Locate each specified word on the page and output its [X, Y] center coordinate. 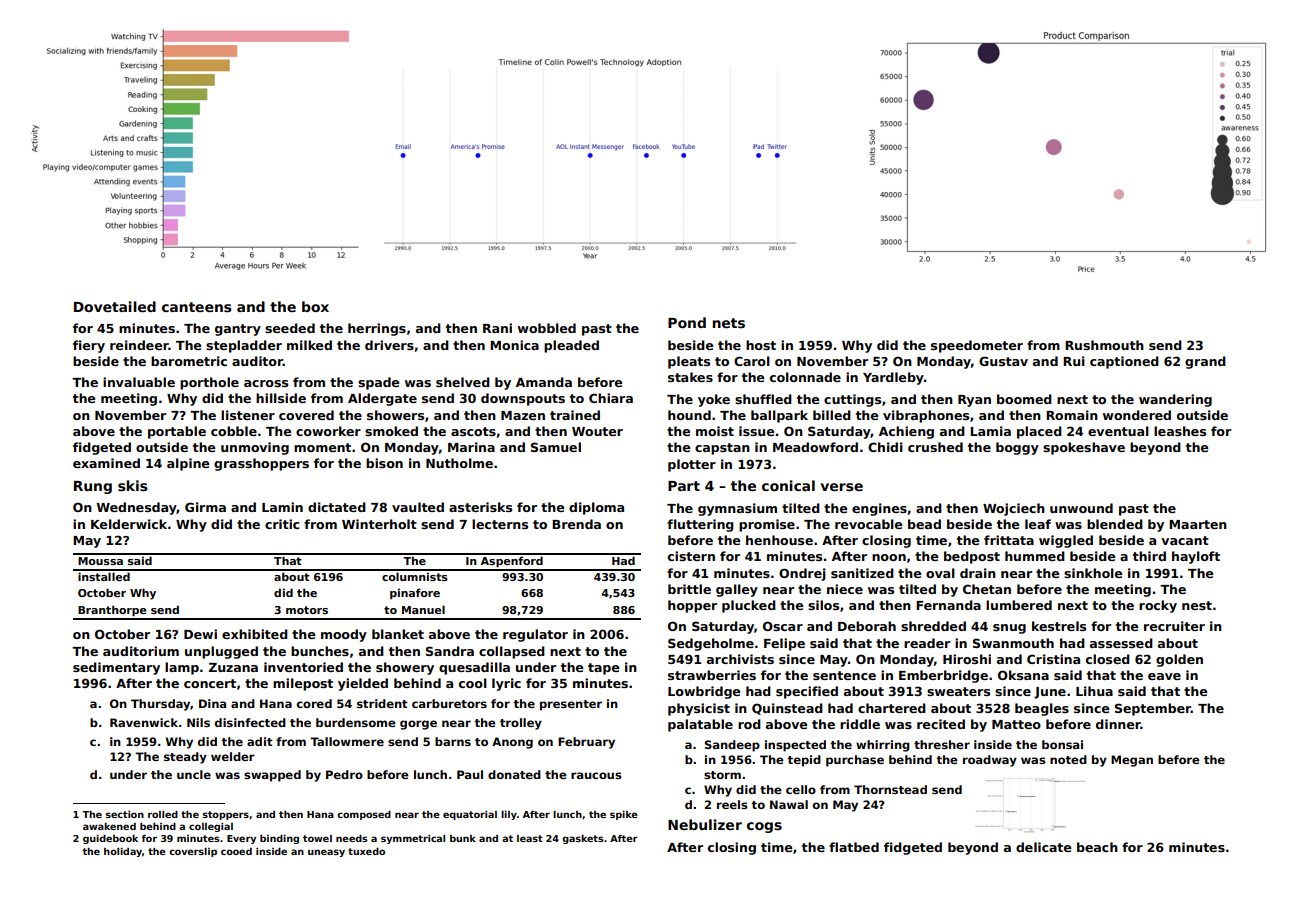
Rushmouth [1104, 345]
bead [924, 524]
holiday [123, 852]
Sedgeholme [711, 644]
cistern [691, 556]
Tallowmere [347, 741]
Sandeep [732, 746]
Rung [93, 487]
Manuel [423, 609]
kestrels [1059, 626]
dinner [1118, 724]
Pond [687, 322]
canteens [197, 307]
